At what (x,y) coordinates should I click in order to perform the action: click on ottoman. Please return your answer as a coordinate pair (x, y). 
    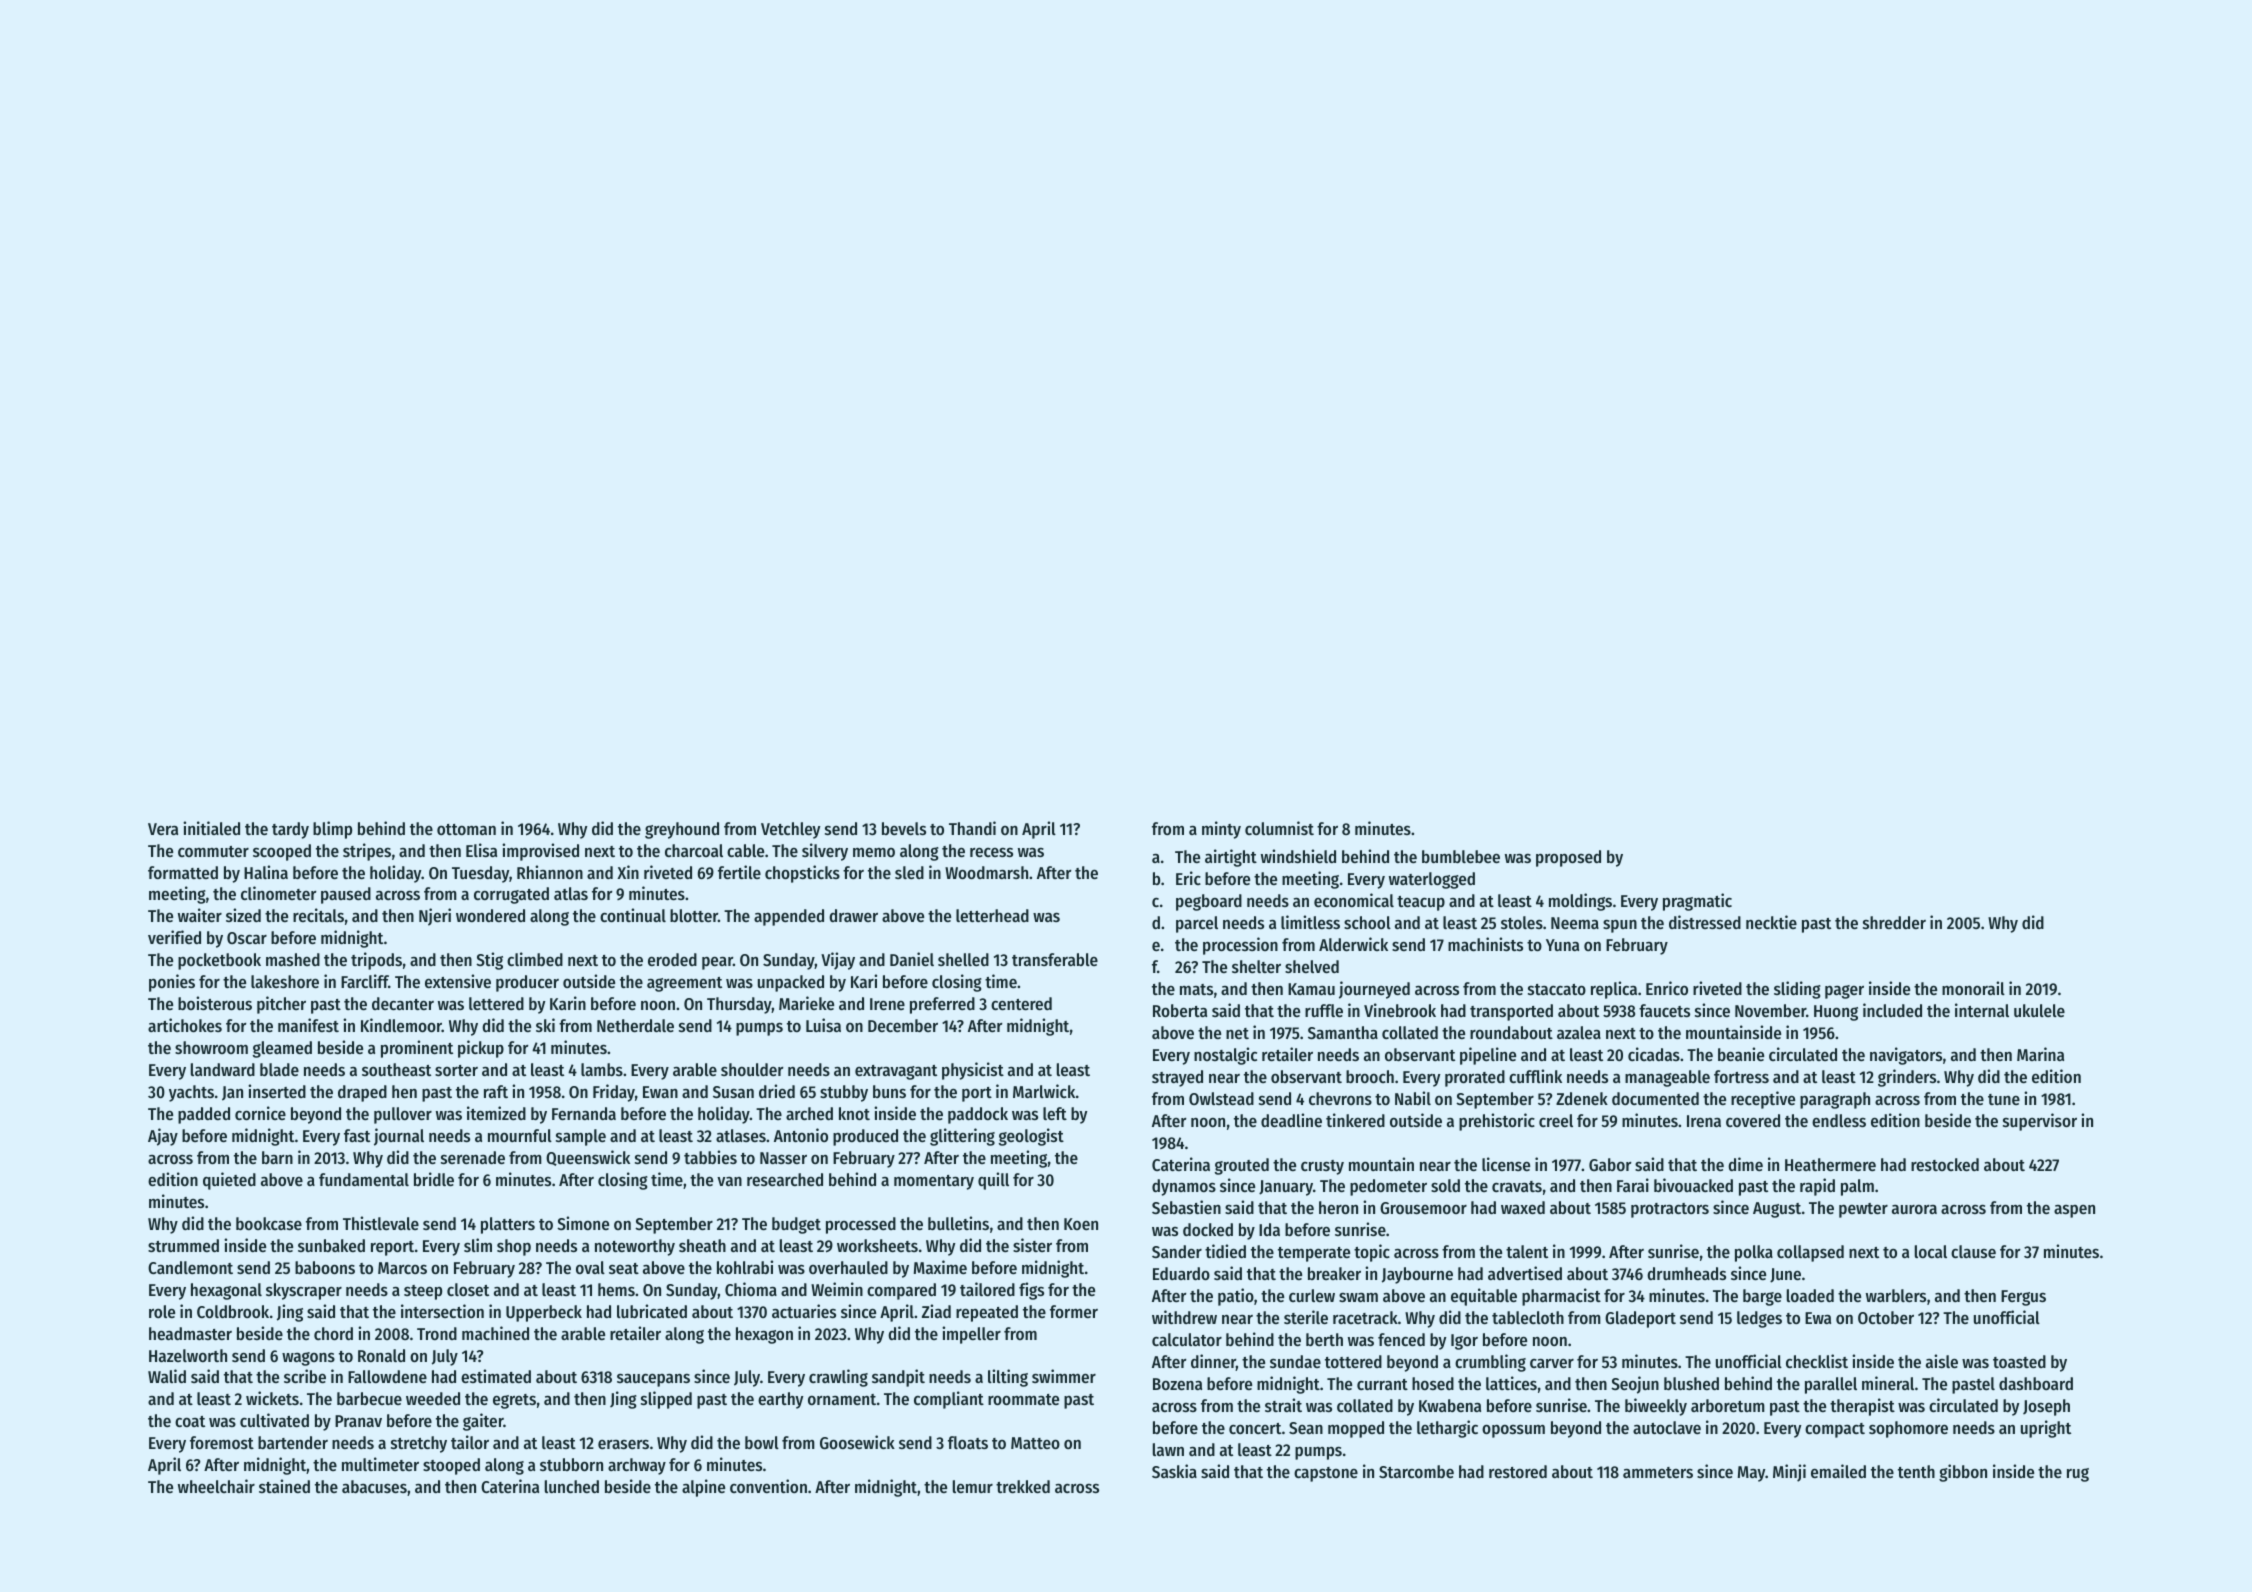
    Looking at the image, I should click on (466, 829).
